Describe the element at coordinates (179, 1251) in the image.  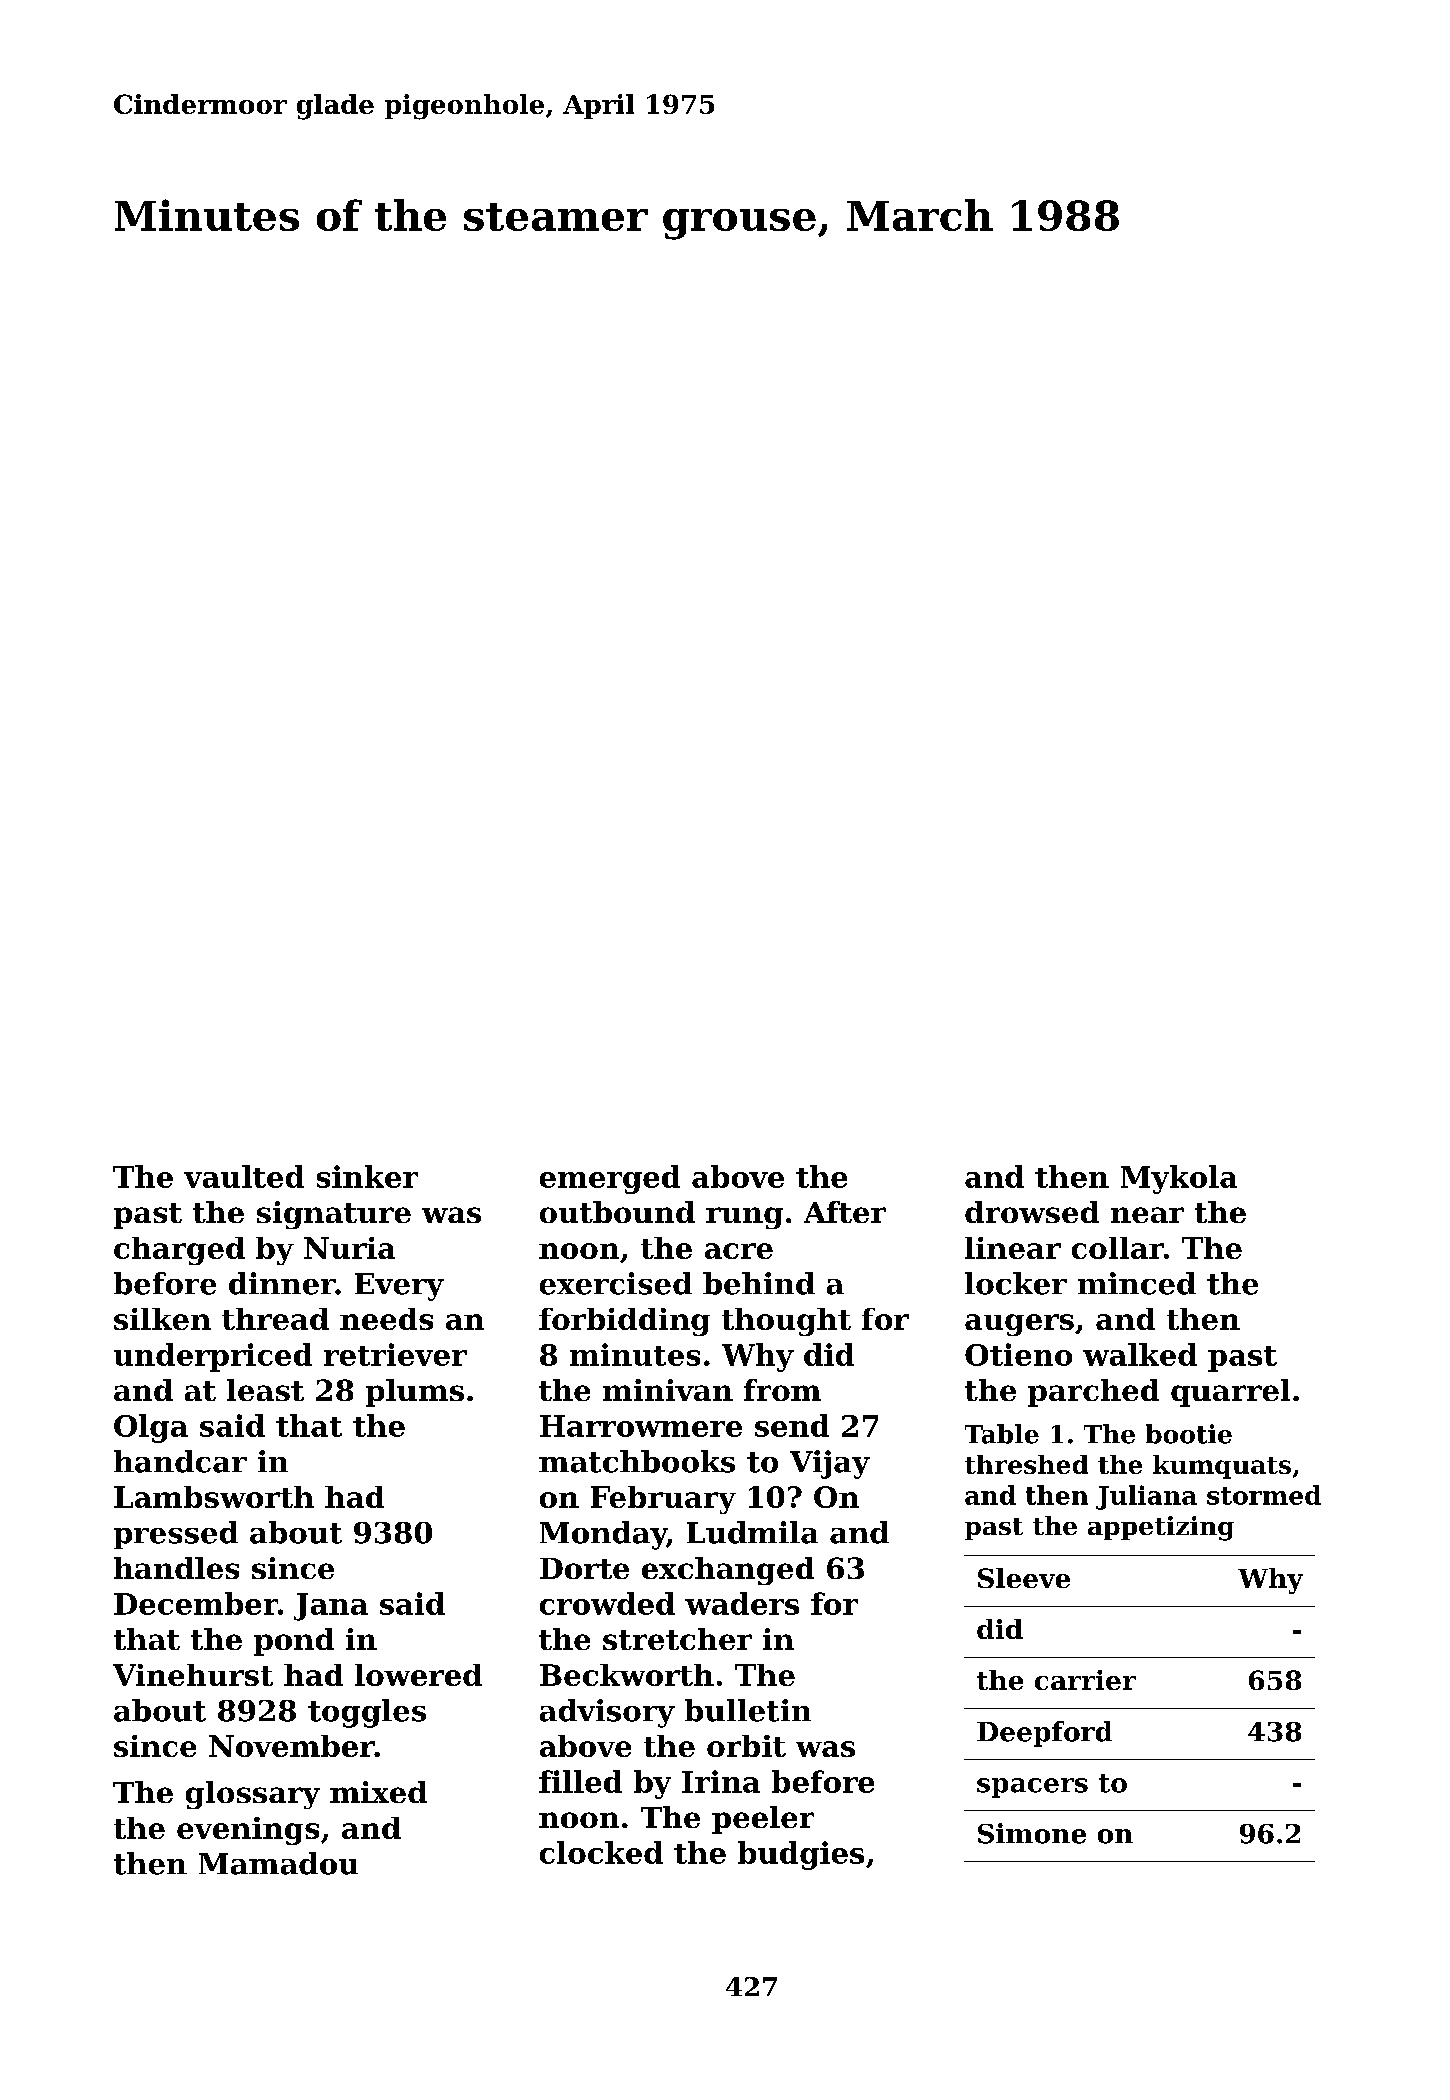
I see `charged` at that location.
